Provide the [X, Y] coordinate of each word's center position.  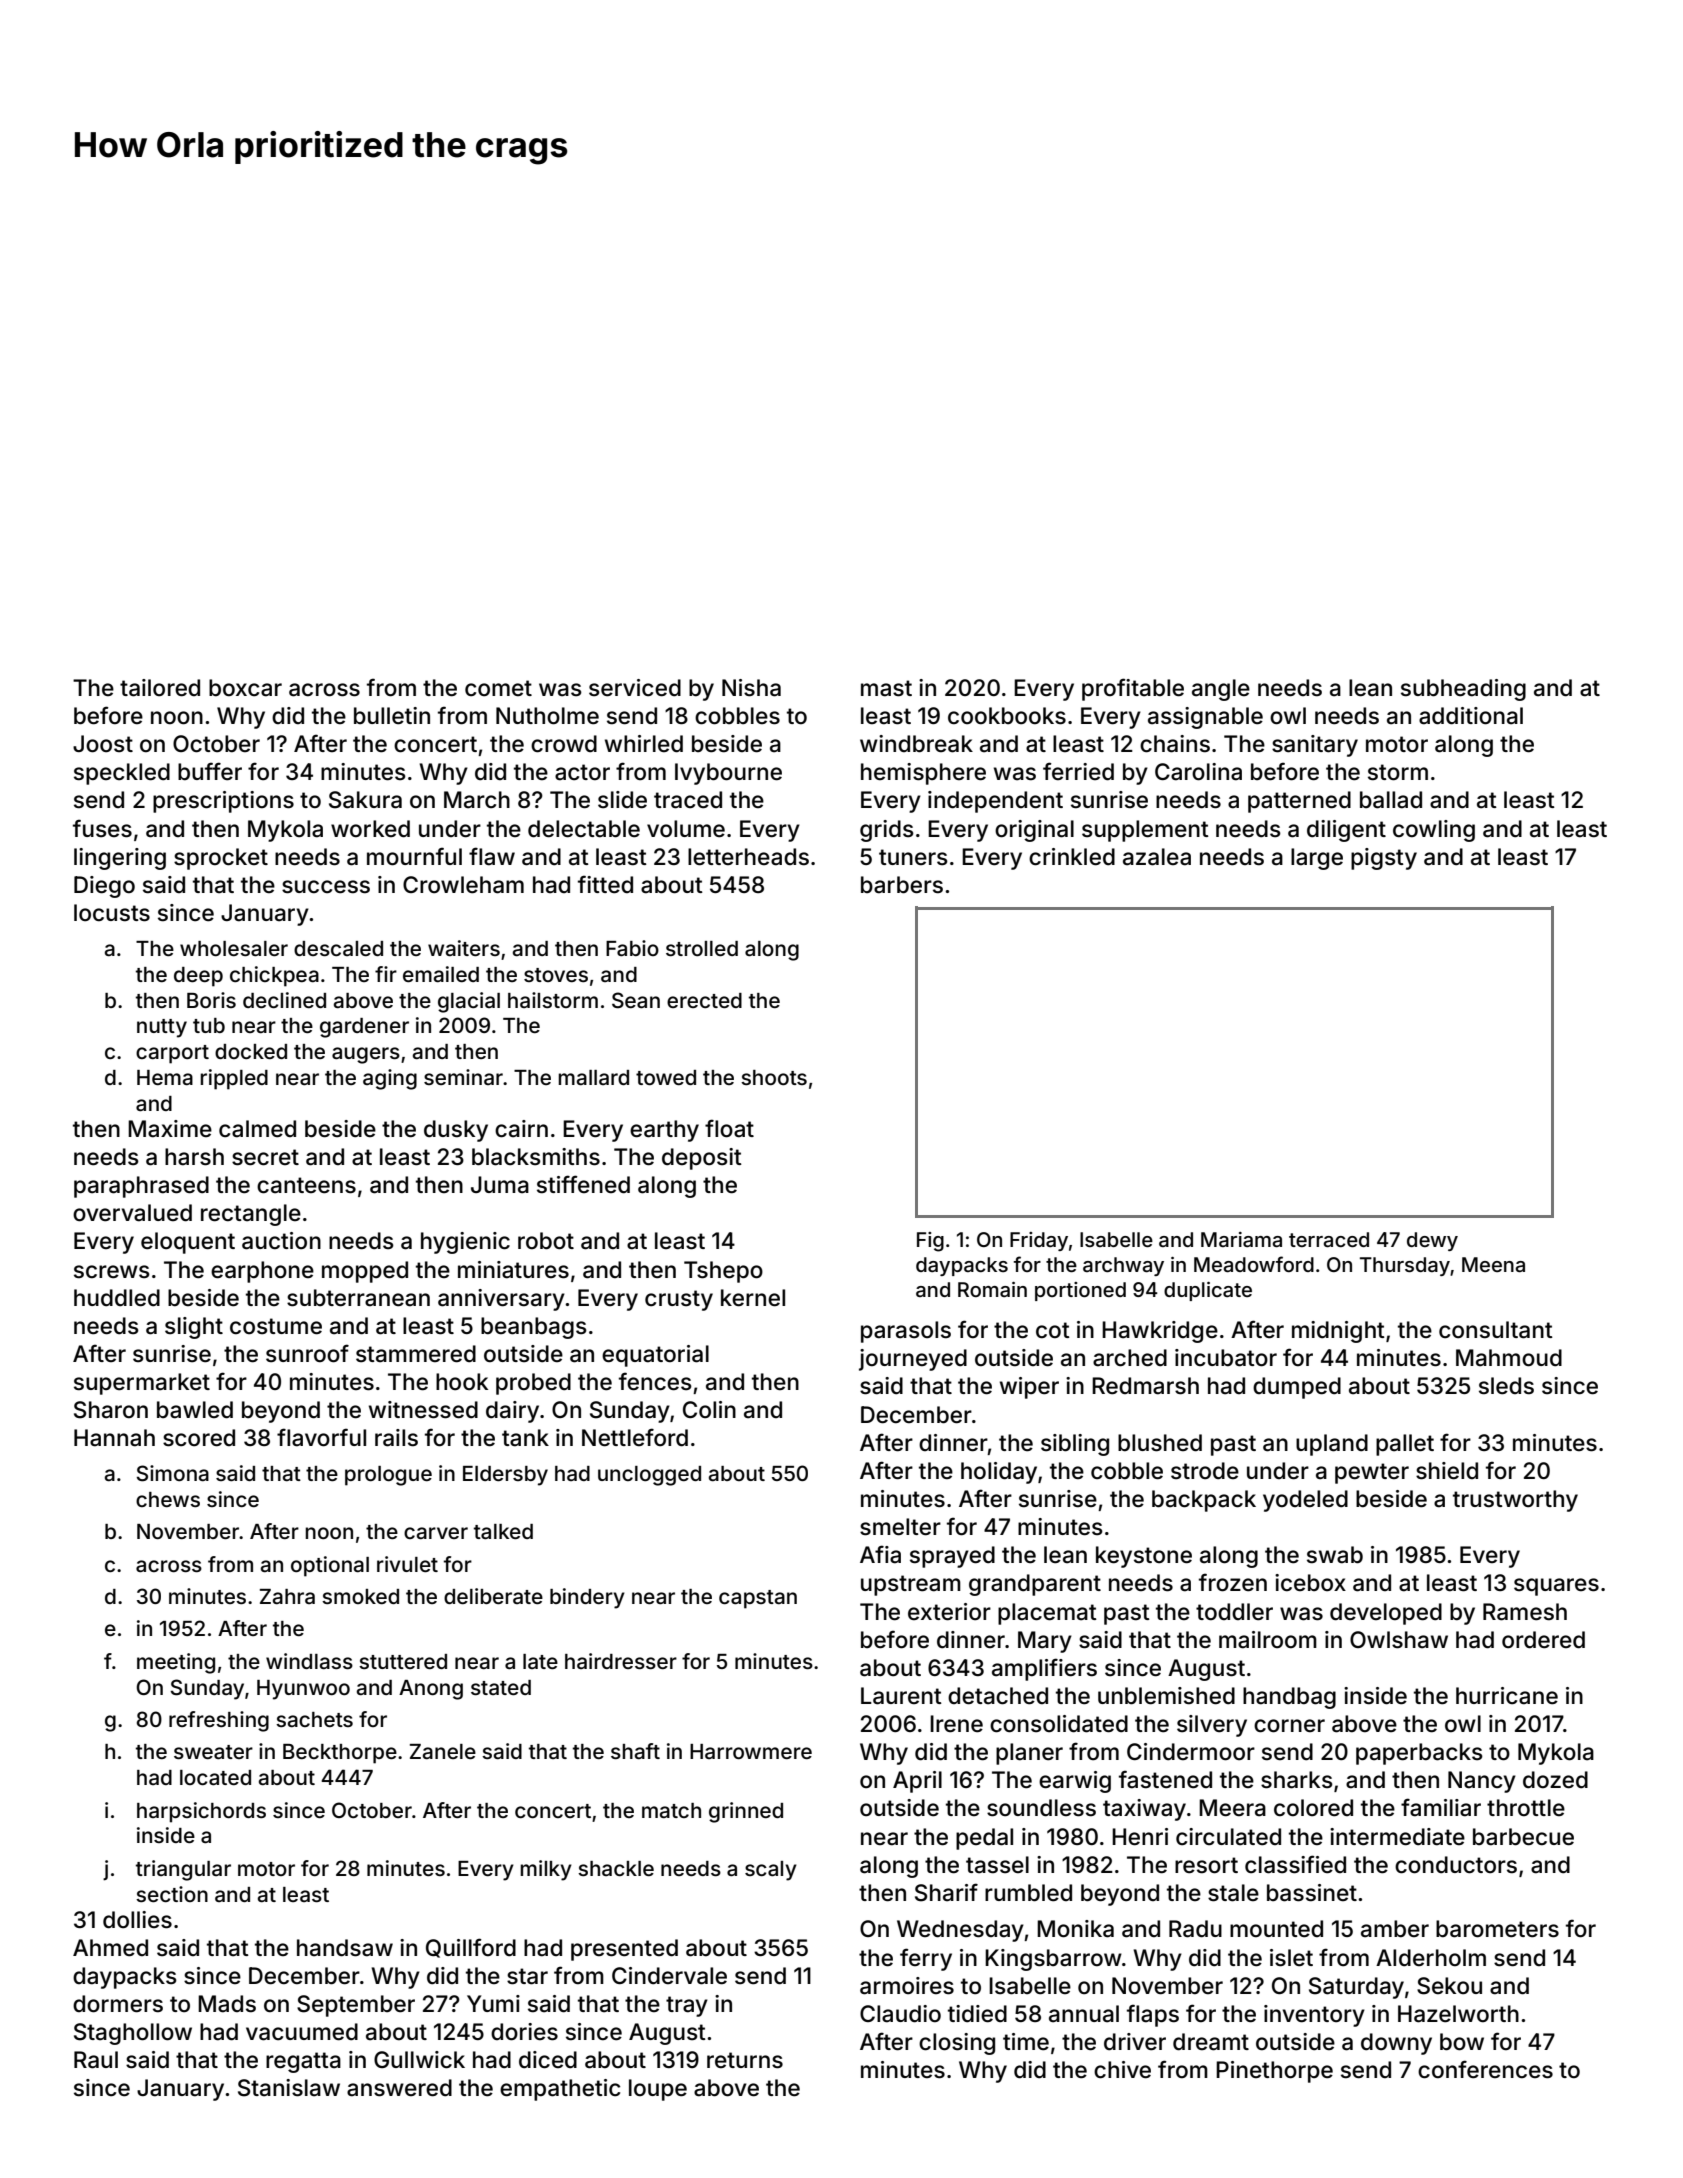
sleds [1506, 1386]
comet [498, 688]
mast [886, 688]
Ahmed [110, 1948]
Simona [172, 1473]
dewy [1432, 1241]
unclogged [649, 1476]
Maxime [170, 1129]
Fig [930, 1242]
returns [745, 2060]
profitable [1133, 689]
